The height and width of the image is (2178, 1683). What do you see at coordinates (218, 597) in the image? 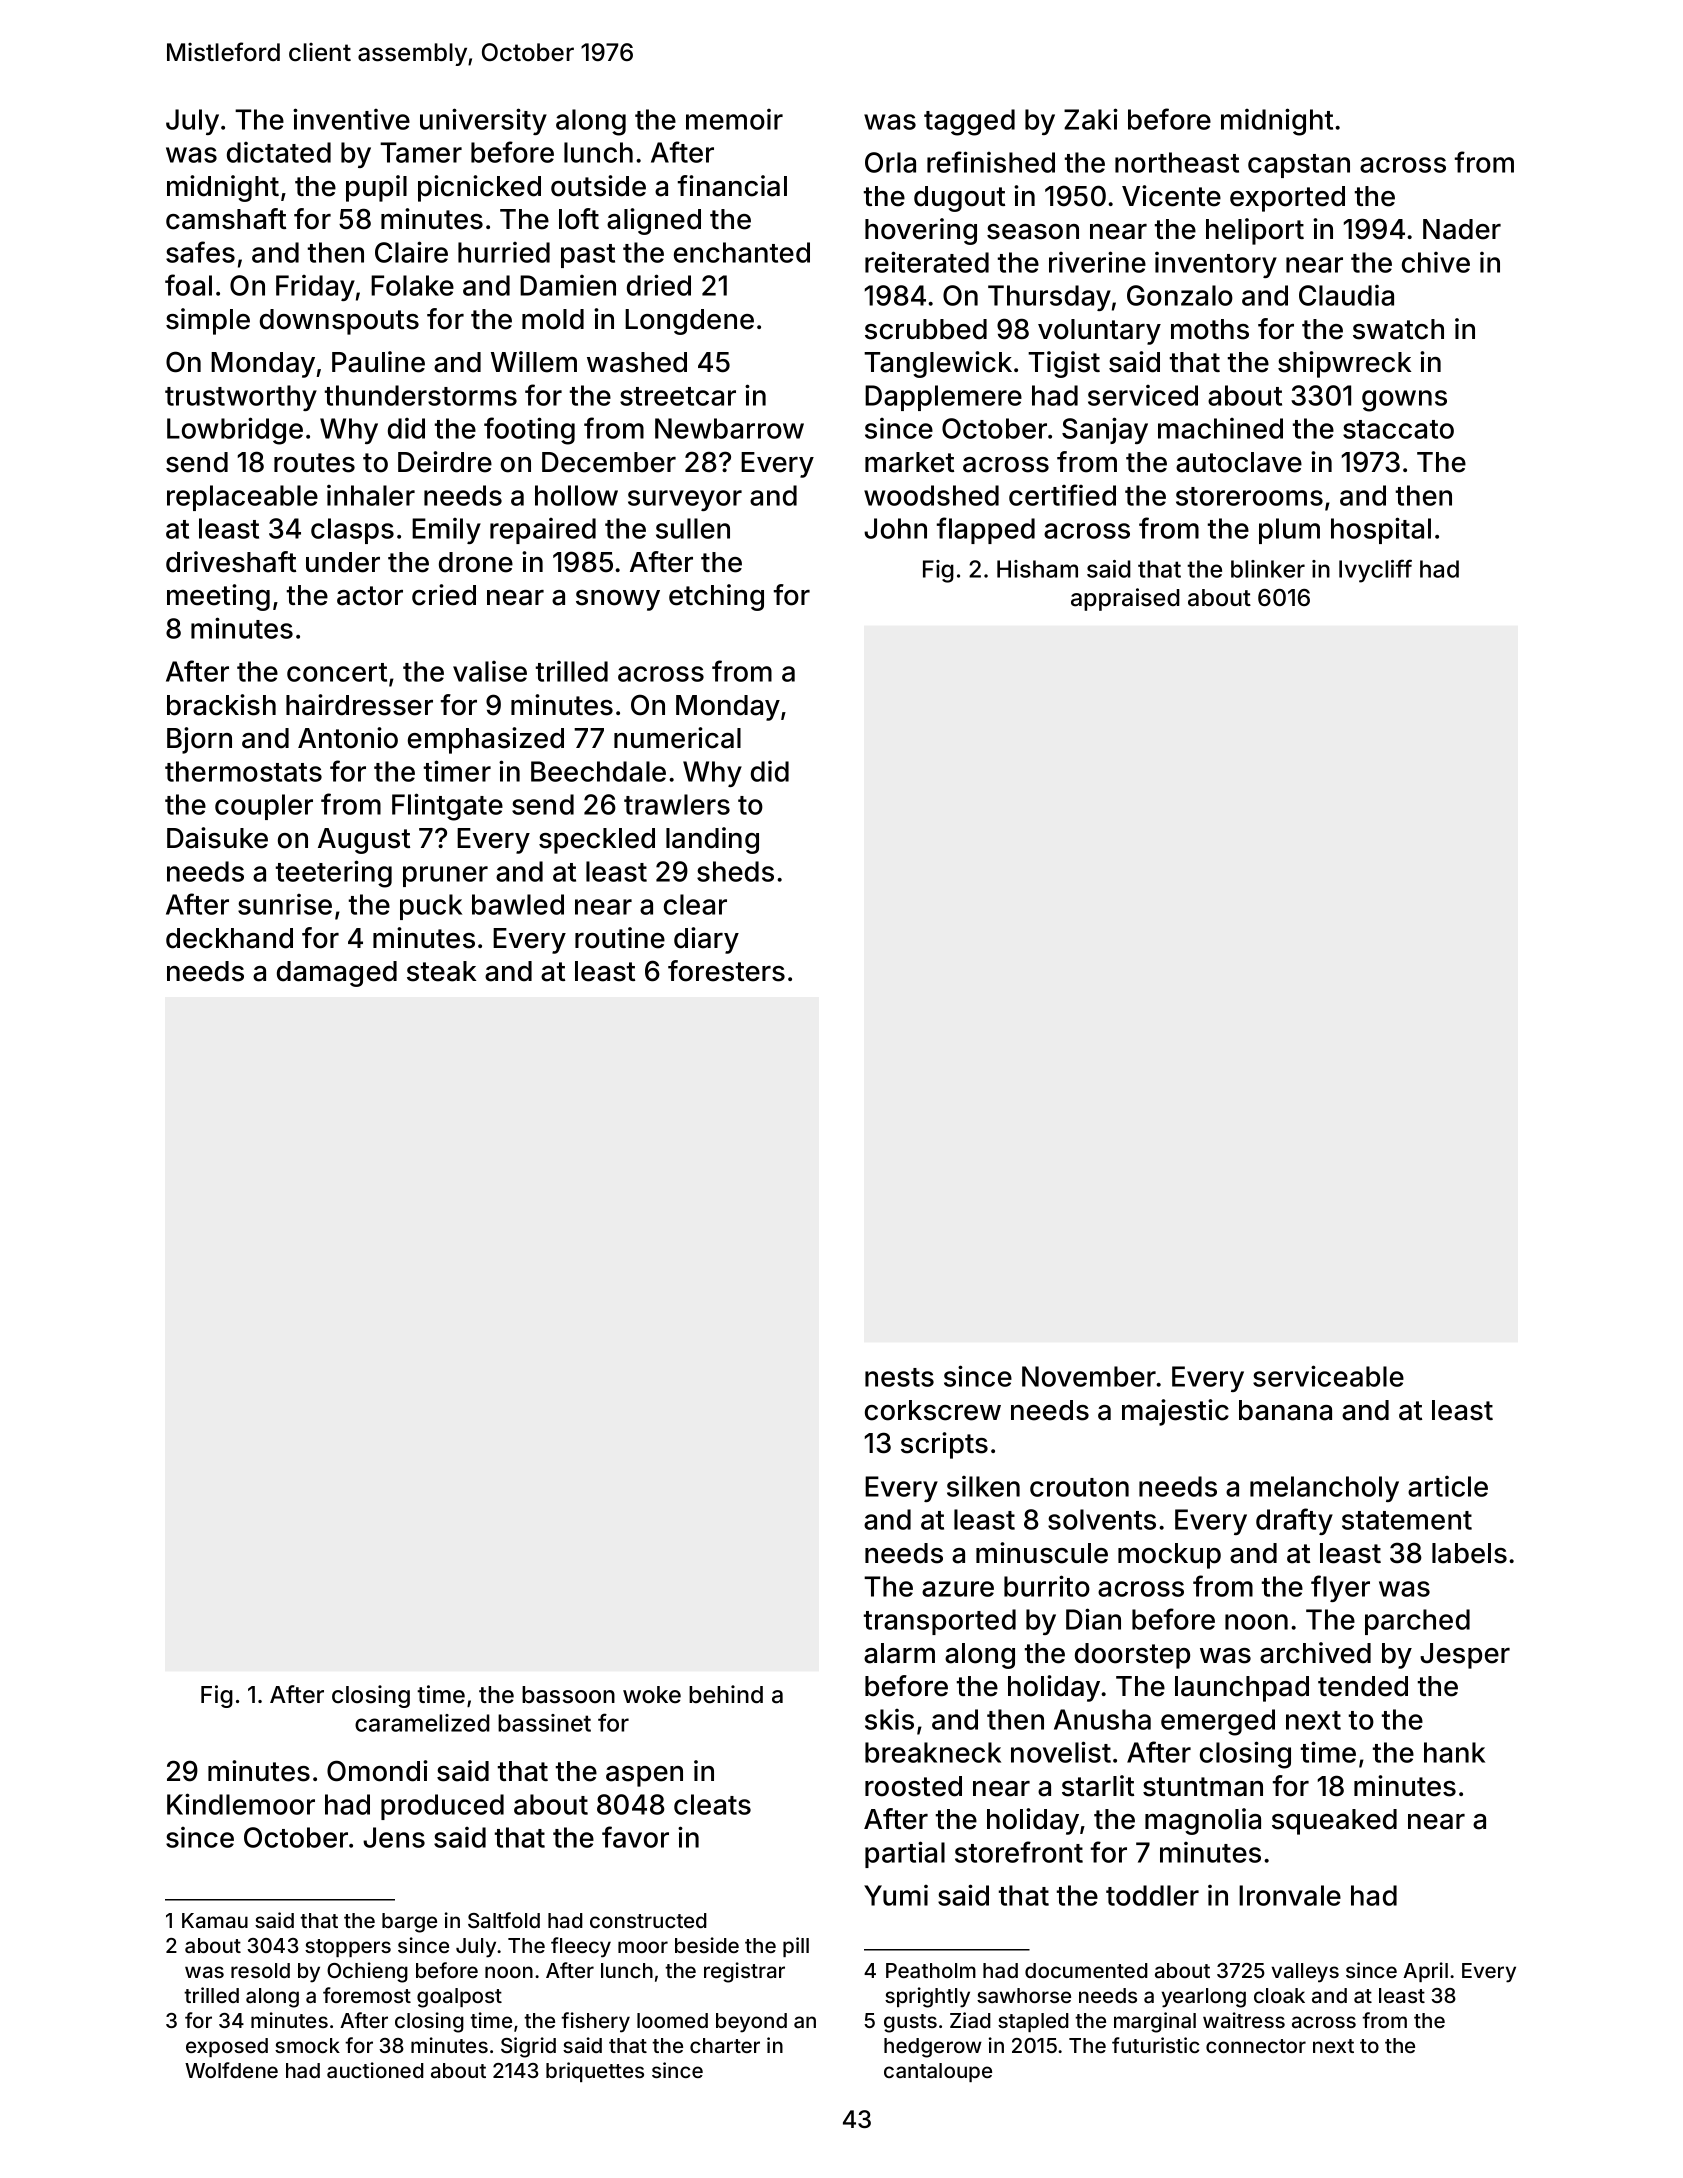
I see `meeting` at bounding box center [218, 597].
